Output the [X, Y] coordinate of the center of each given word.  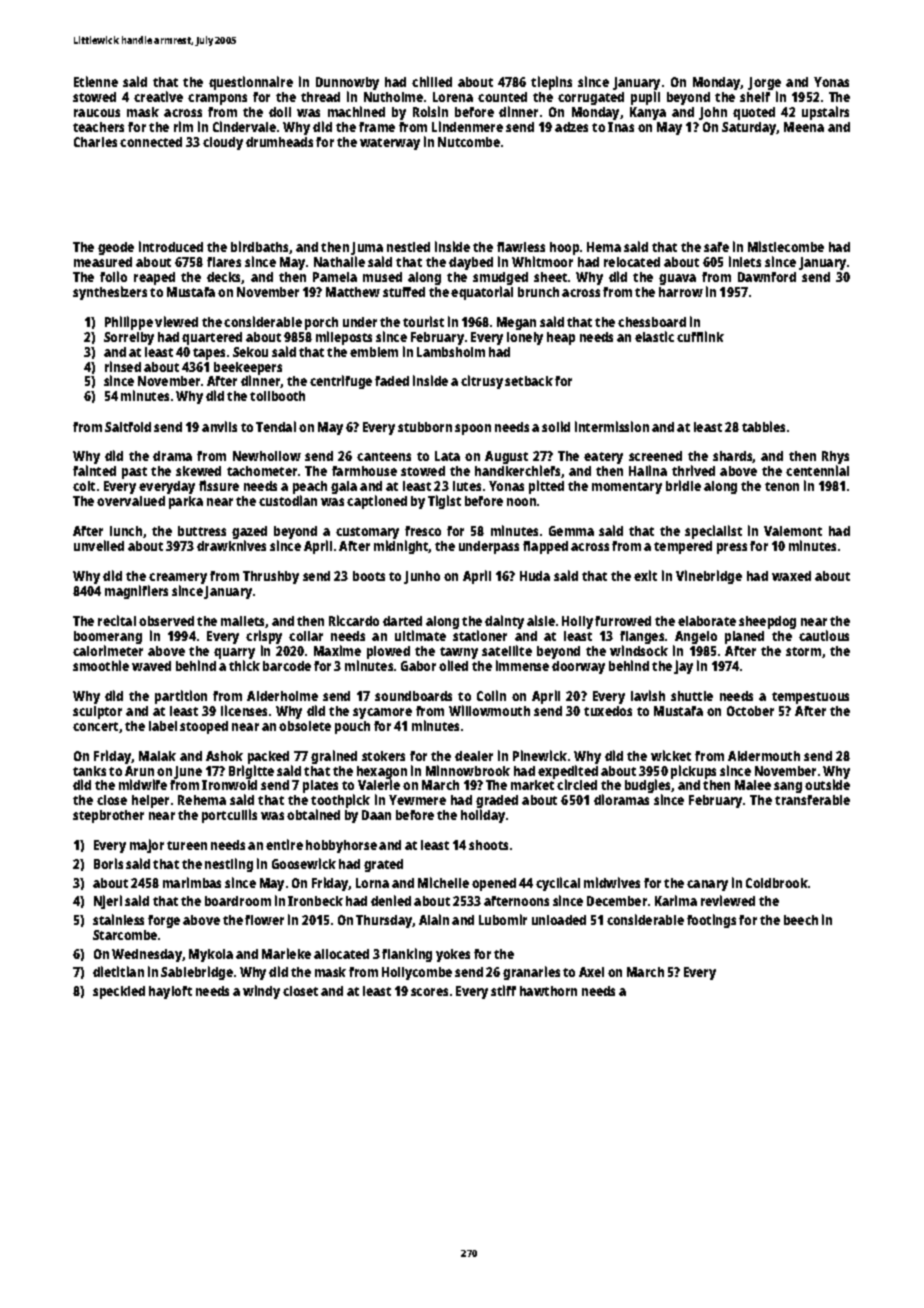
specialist [713, 532]
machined [356, 111]
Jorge [764, 83]
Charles [95, 142]
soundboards [413, 696]
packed [268, 757]
